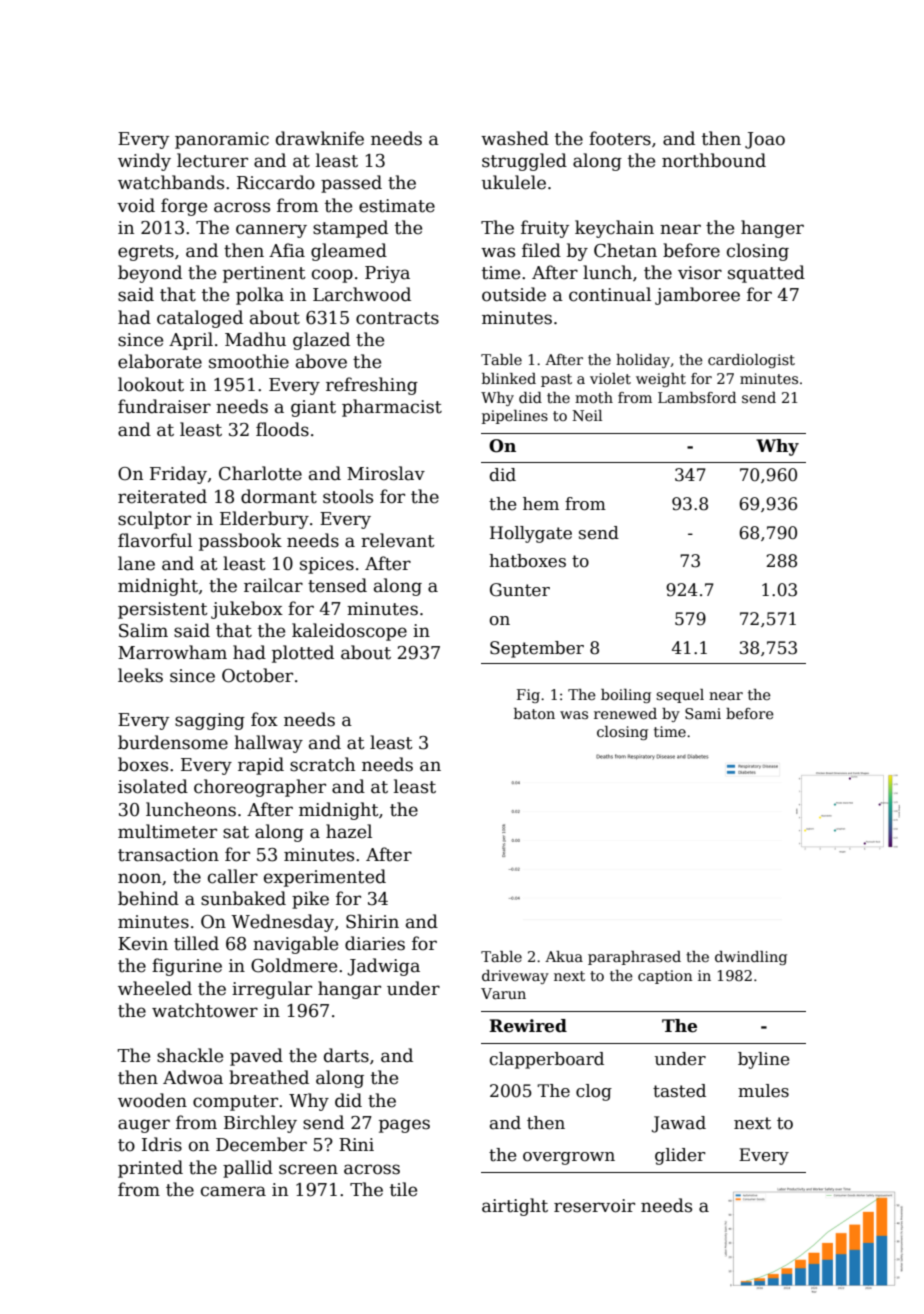 This image has height=1314, width=924. I want to click on railcar, so click(273, 585).
